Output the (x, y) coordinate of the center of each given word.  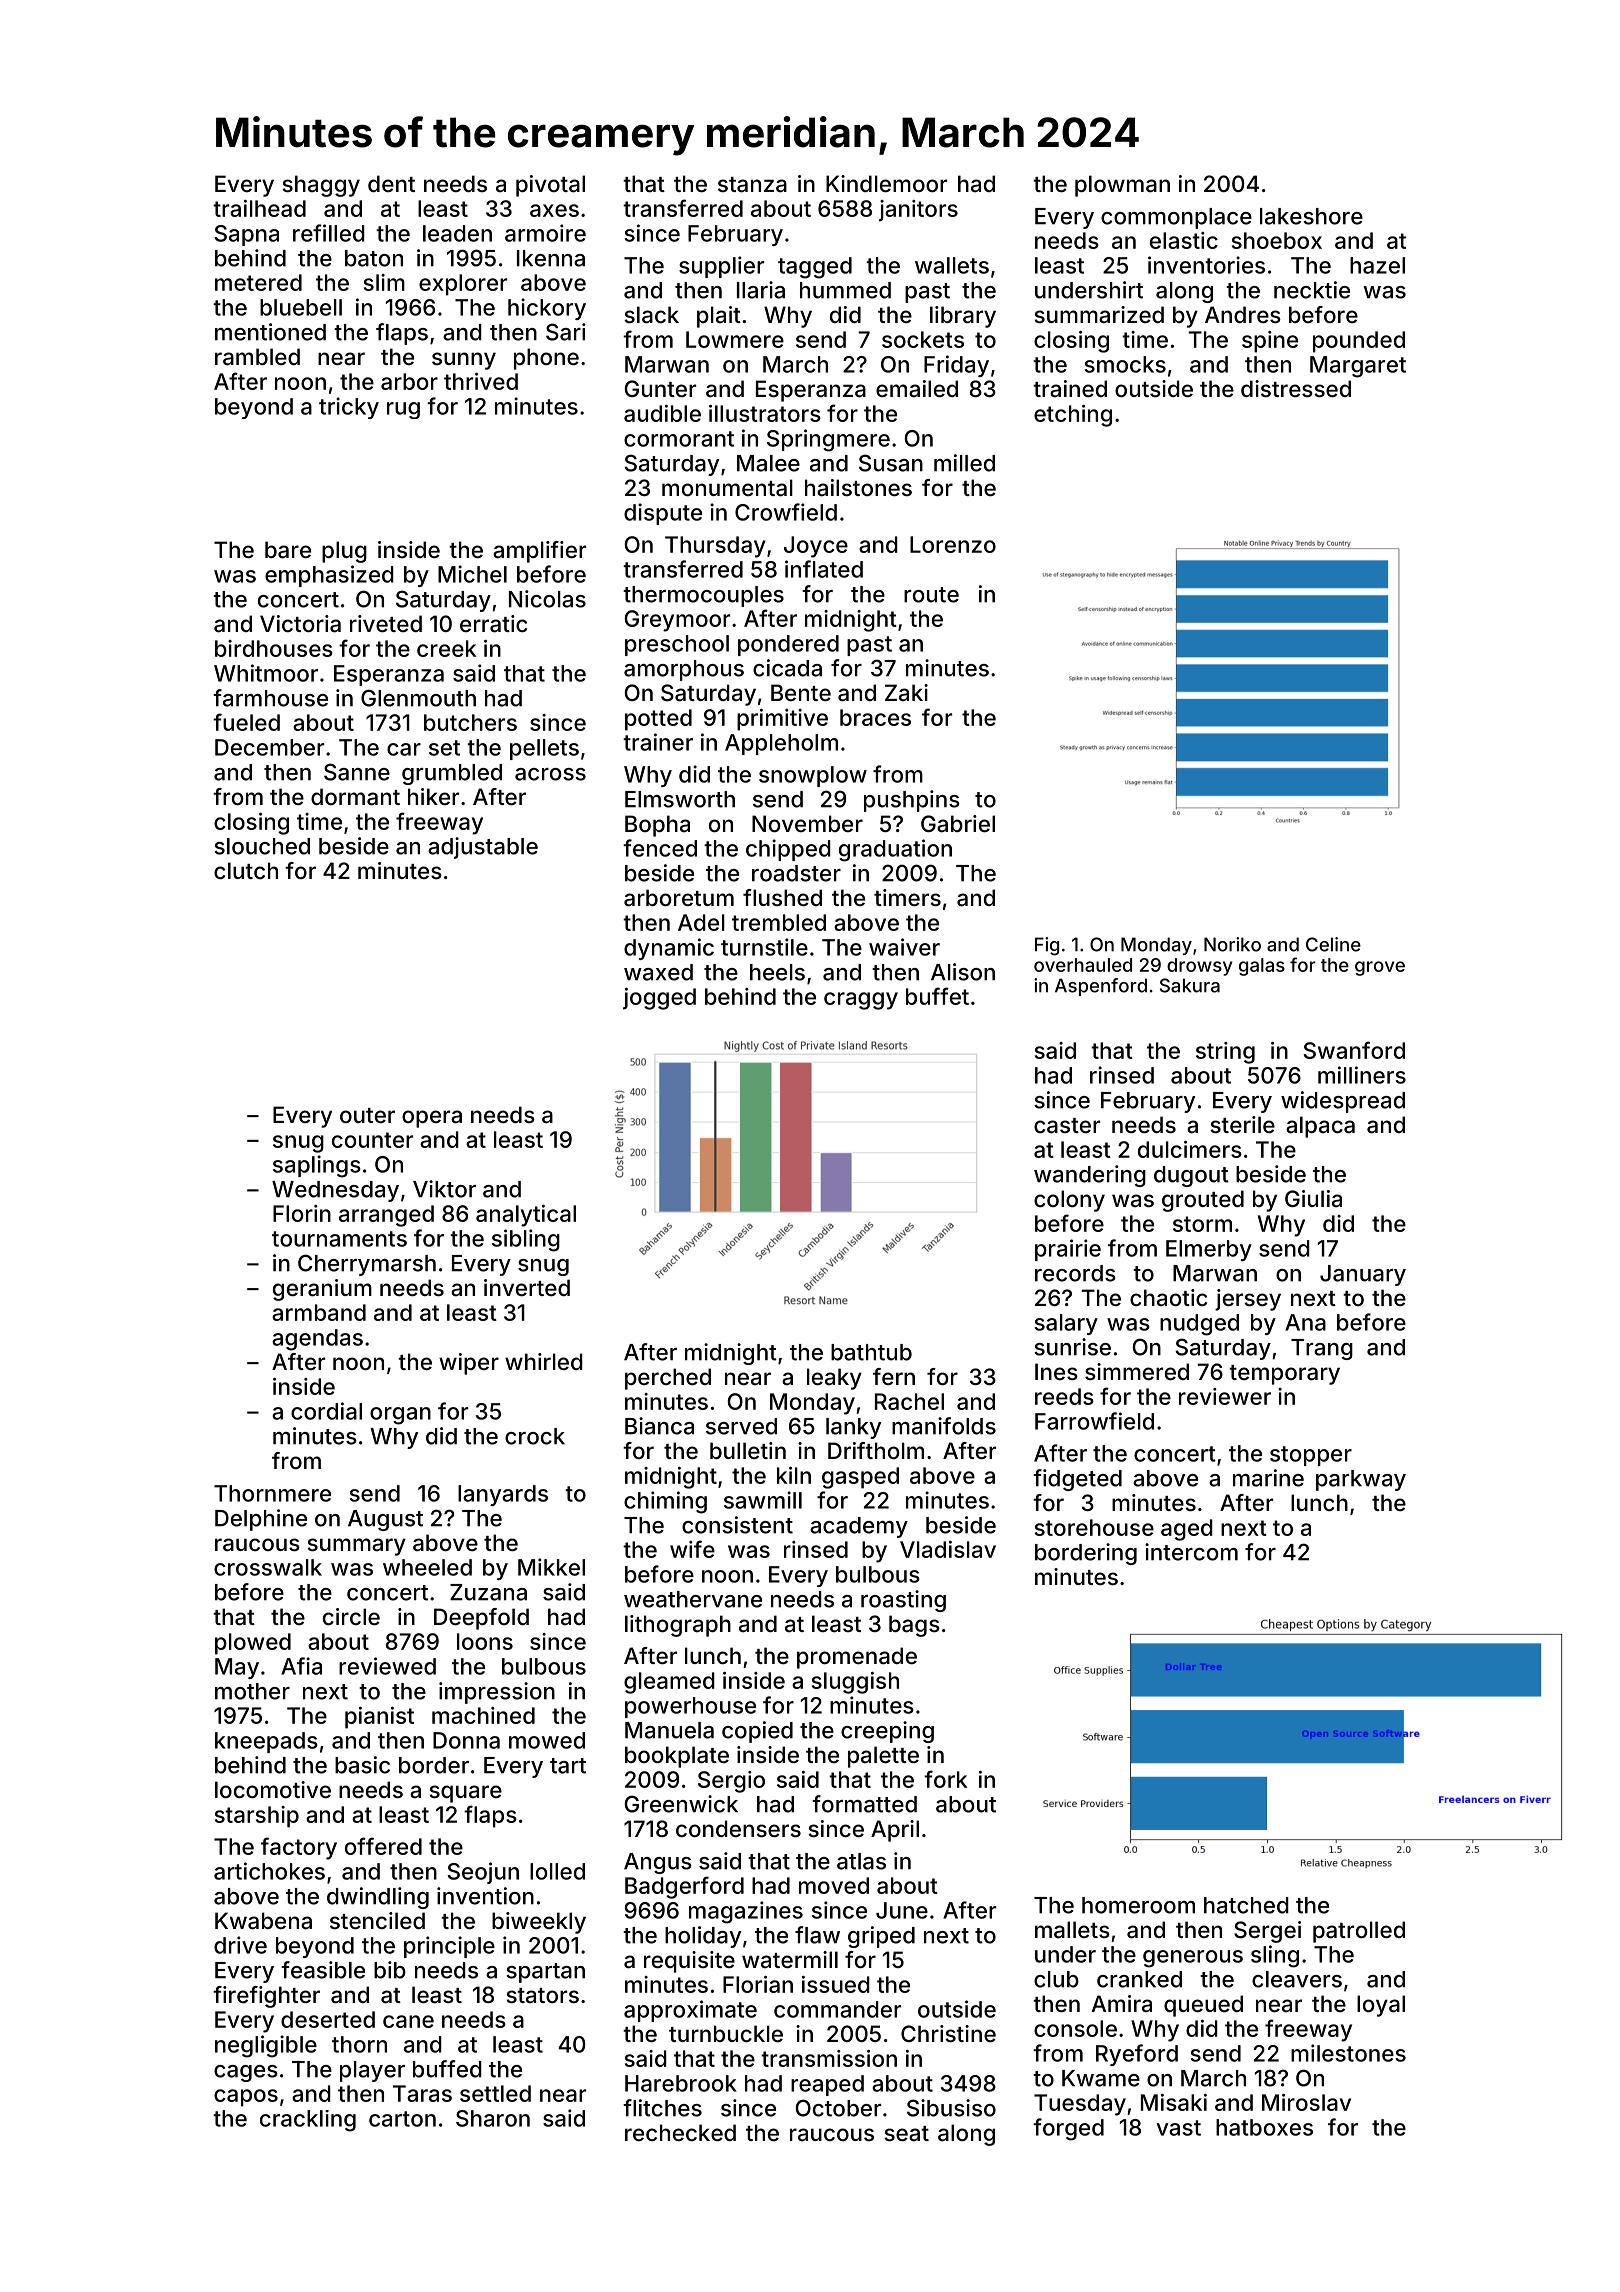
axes (554, 210)
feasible (323, 1970)
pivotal (550, 186)
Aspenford (1101, 987)
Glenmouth (418, 698)
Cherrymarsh (367, 1265)
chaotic (1168, 1298)
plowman (1122, 186)
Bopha (657, 826)
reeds (1064, 1396)
